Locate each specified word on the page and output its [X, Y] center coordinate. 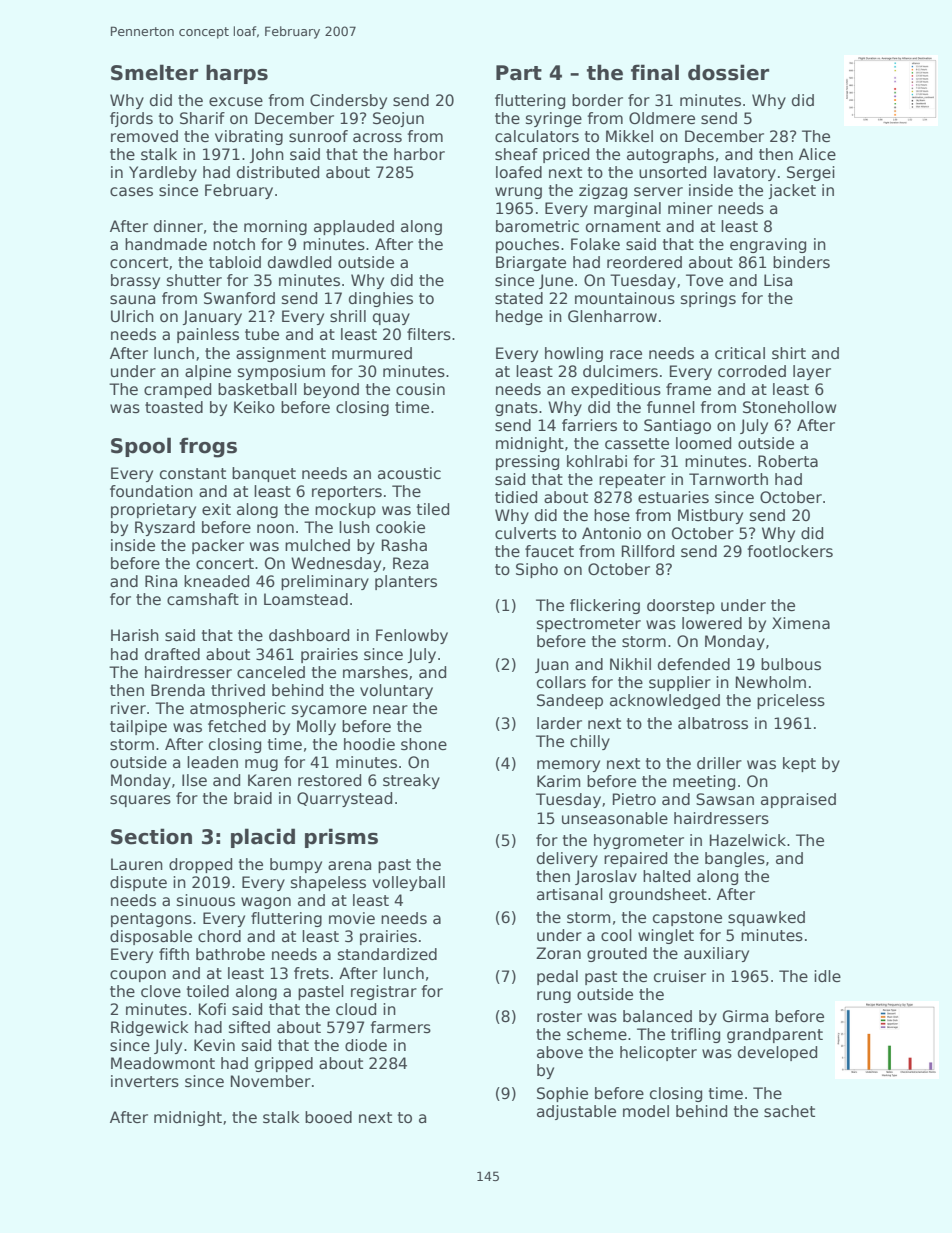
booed [328, 1117]
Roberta [788, 461]
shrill [348, 316]
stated [519, 298]
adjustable [576, 1112]
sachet [789, 1111]
